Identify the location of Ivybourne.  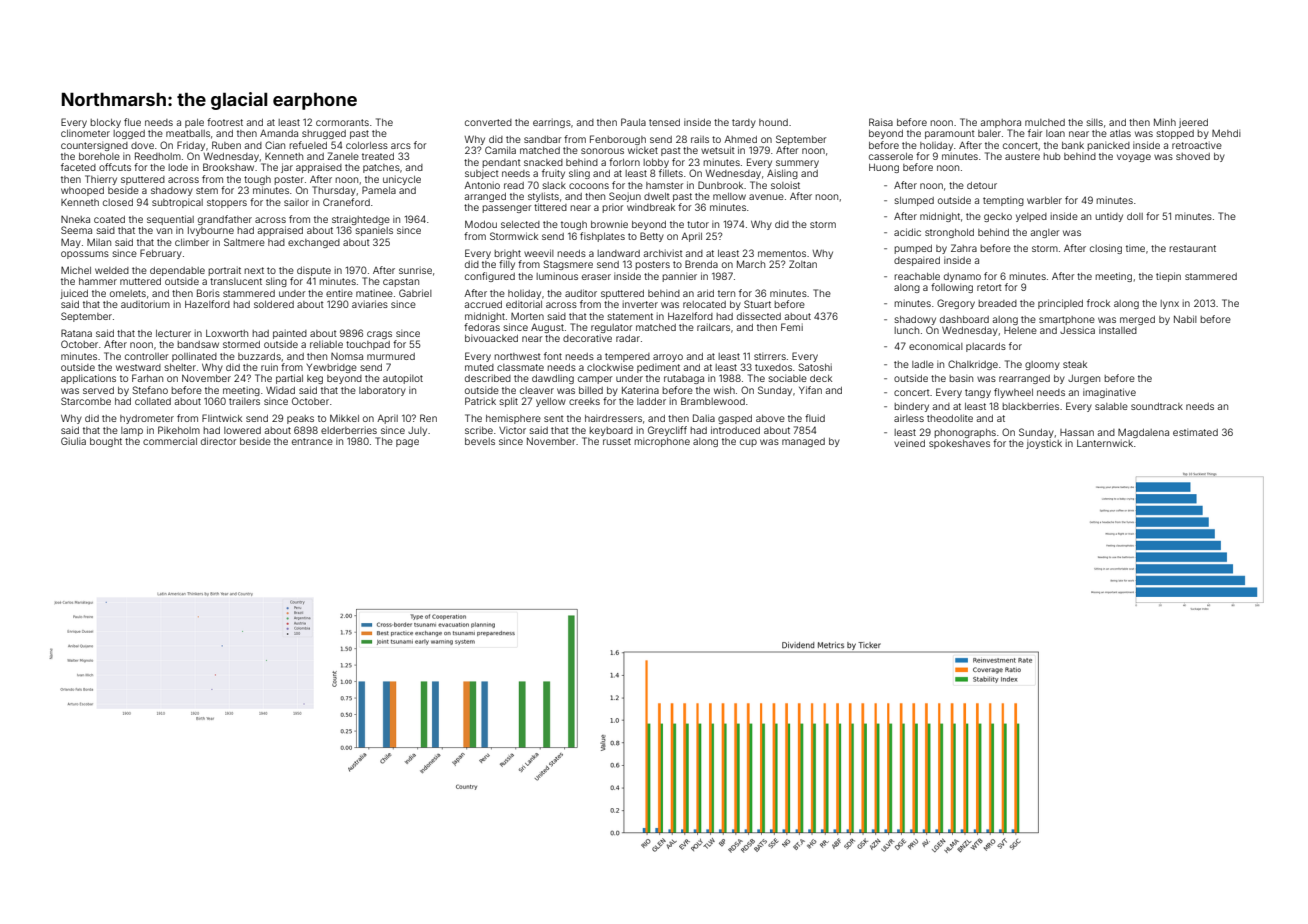
(211, 231).
